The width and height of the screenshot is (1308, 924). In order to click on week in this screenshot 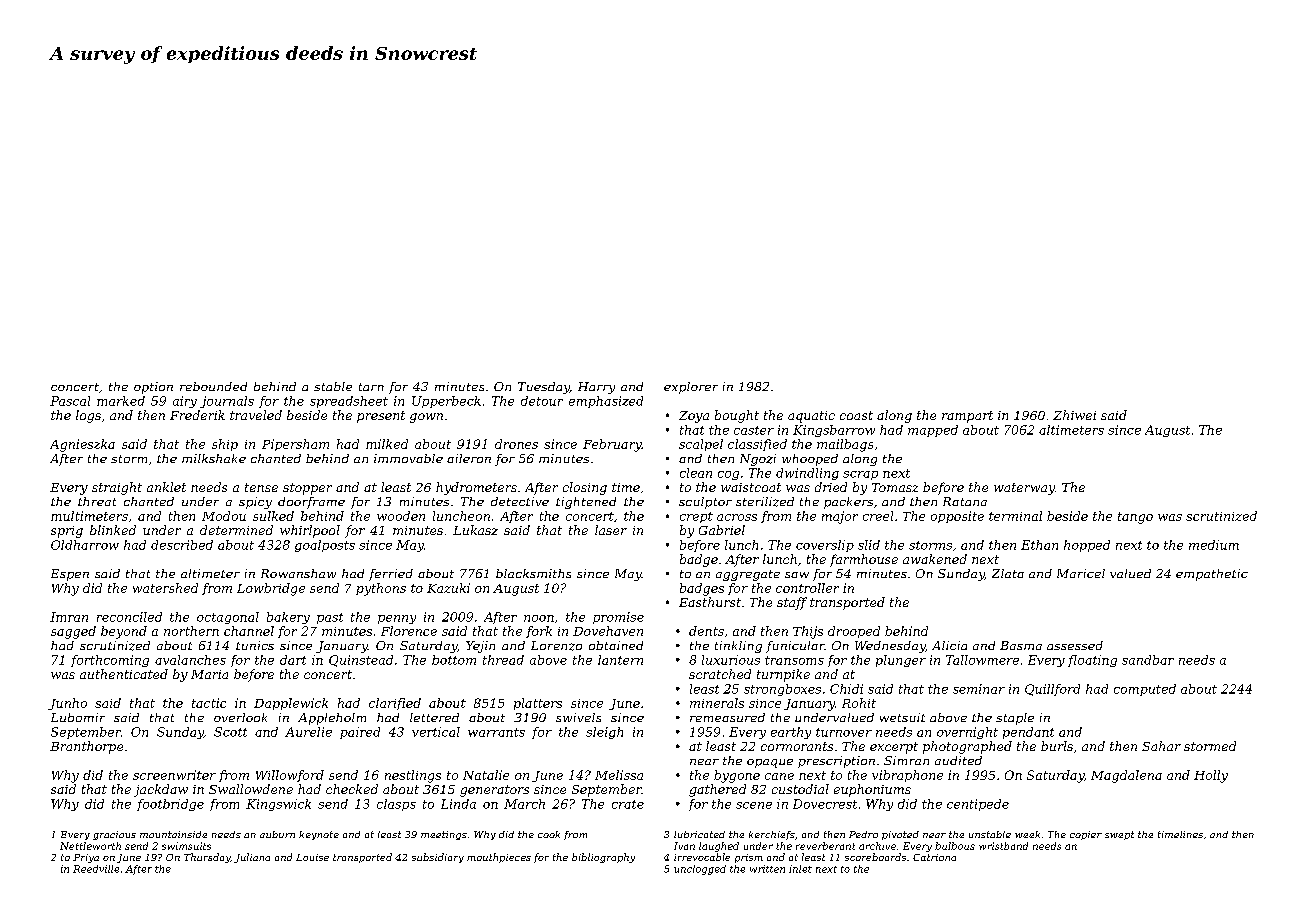, I will do `click(1027, 834)`.
